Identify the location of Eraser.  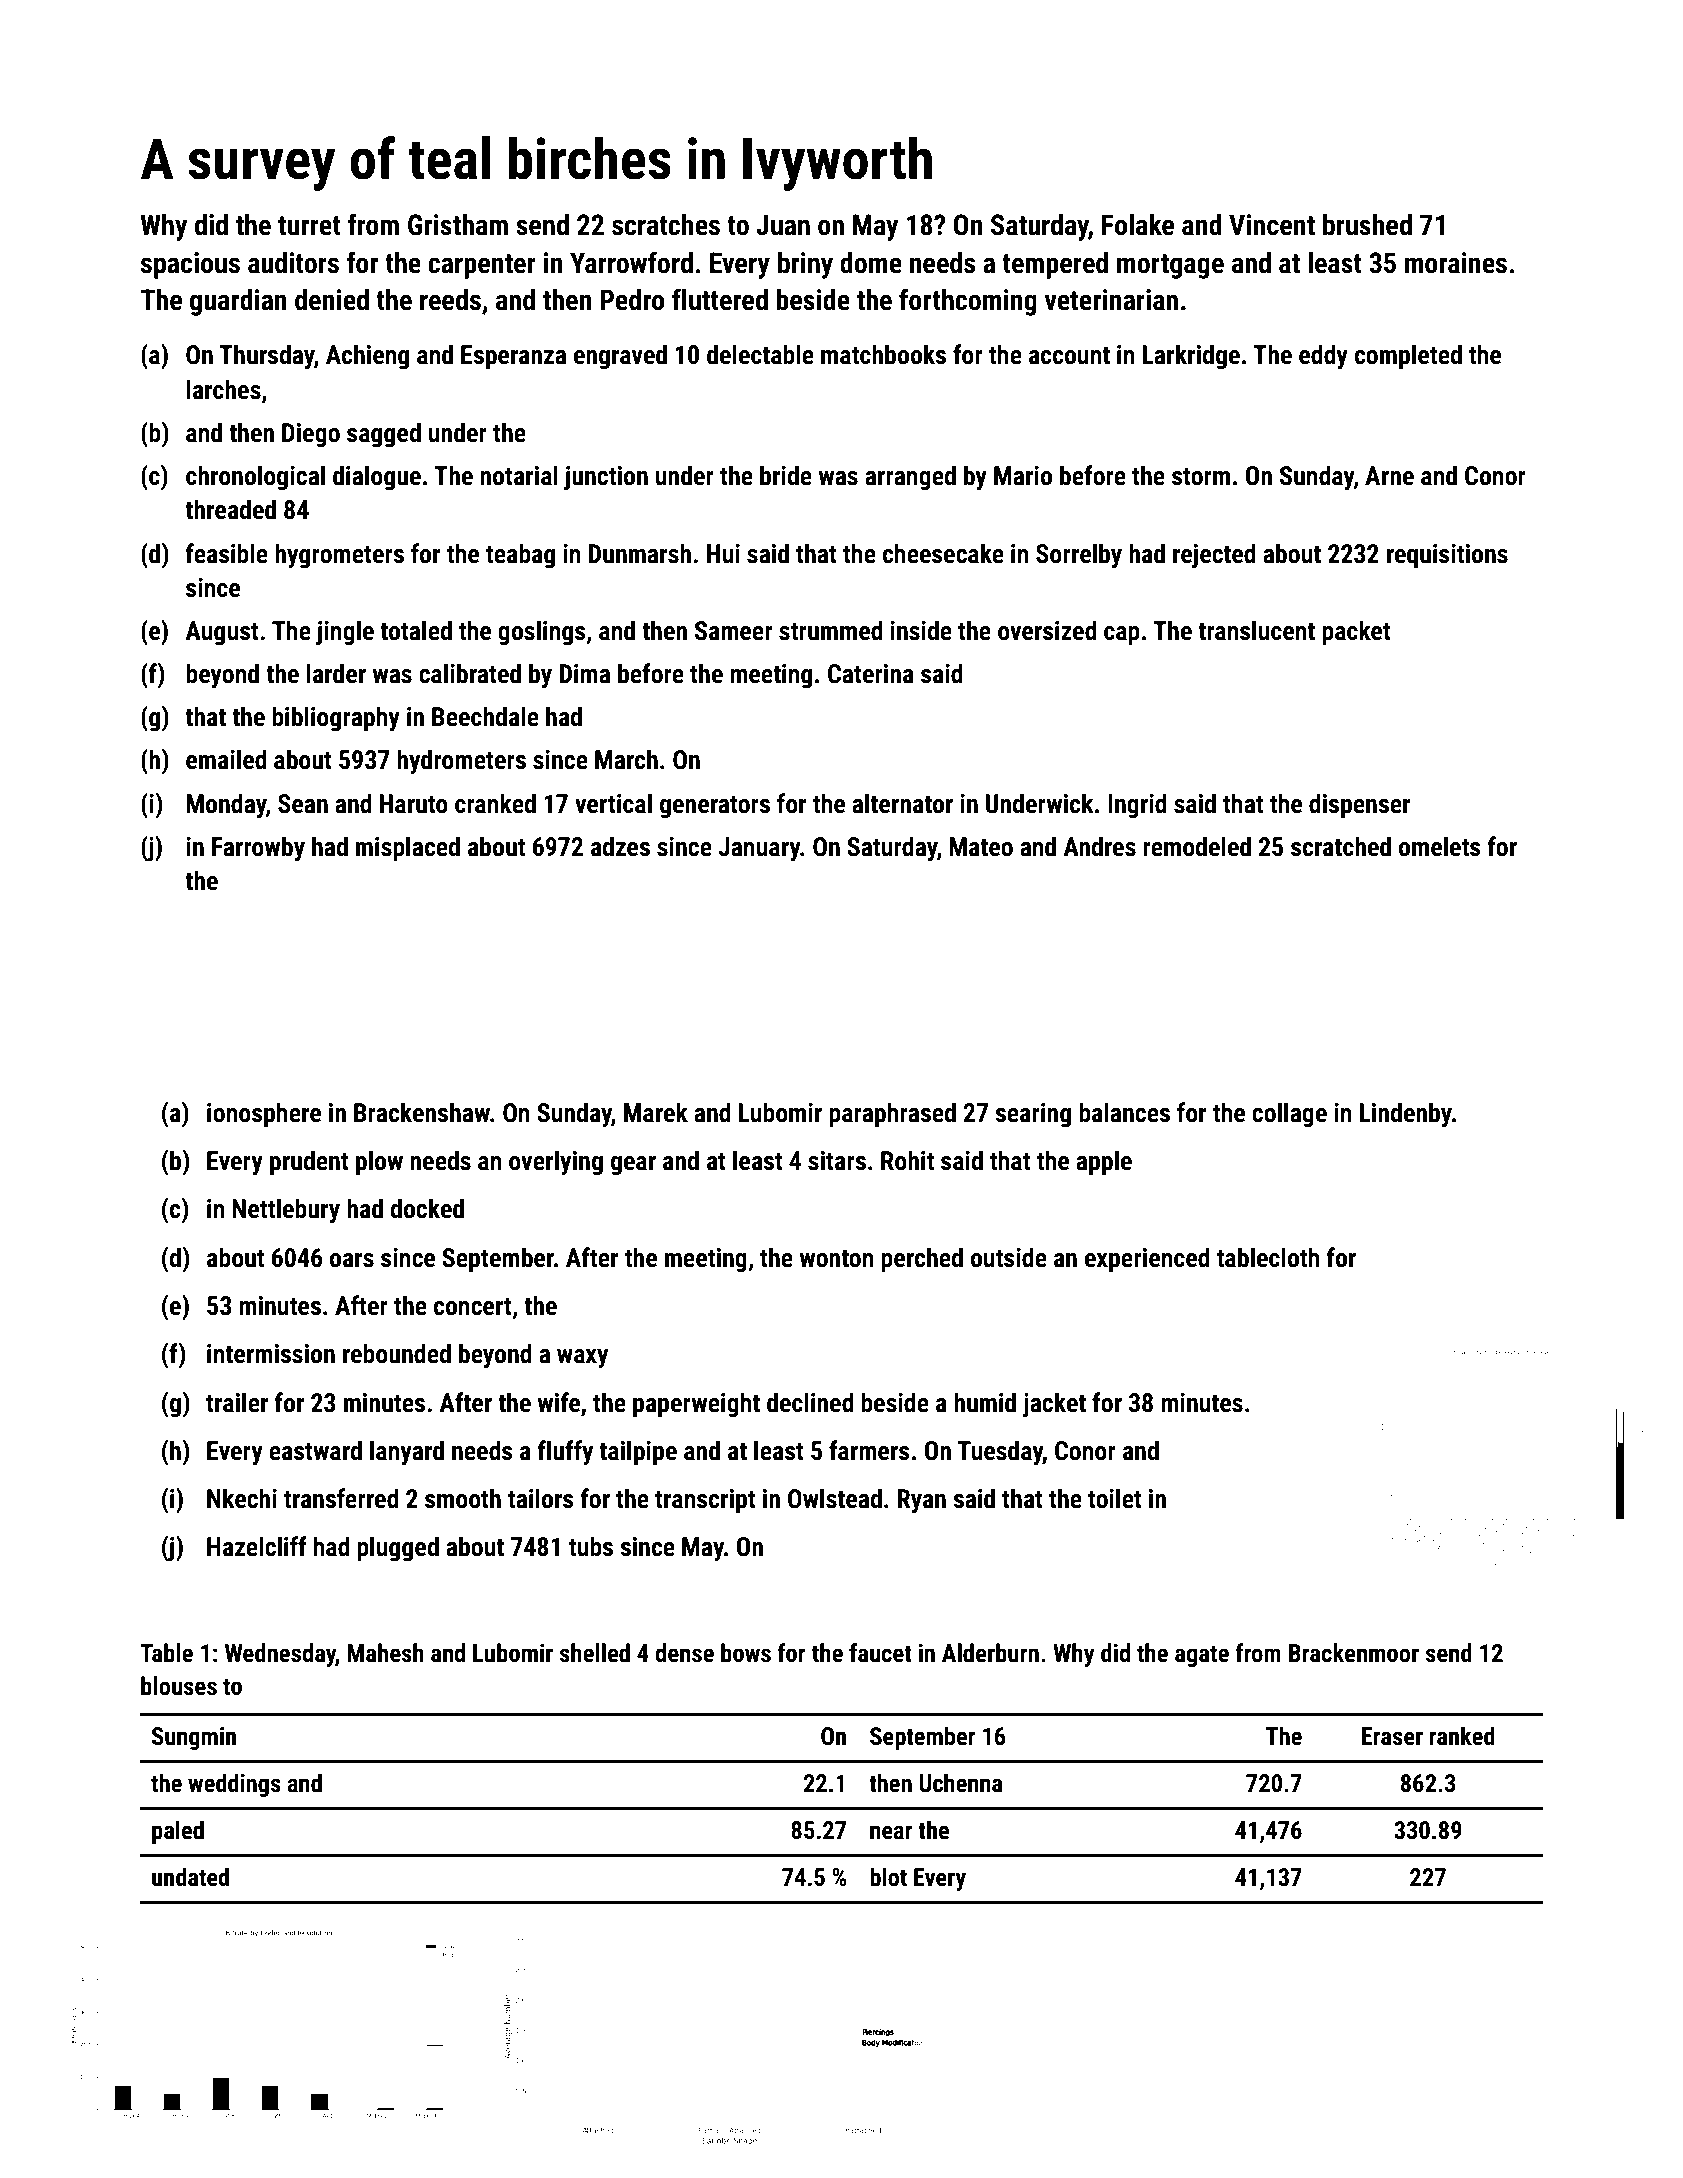
(1392, 1736).
